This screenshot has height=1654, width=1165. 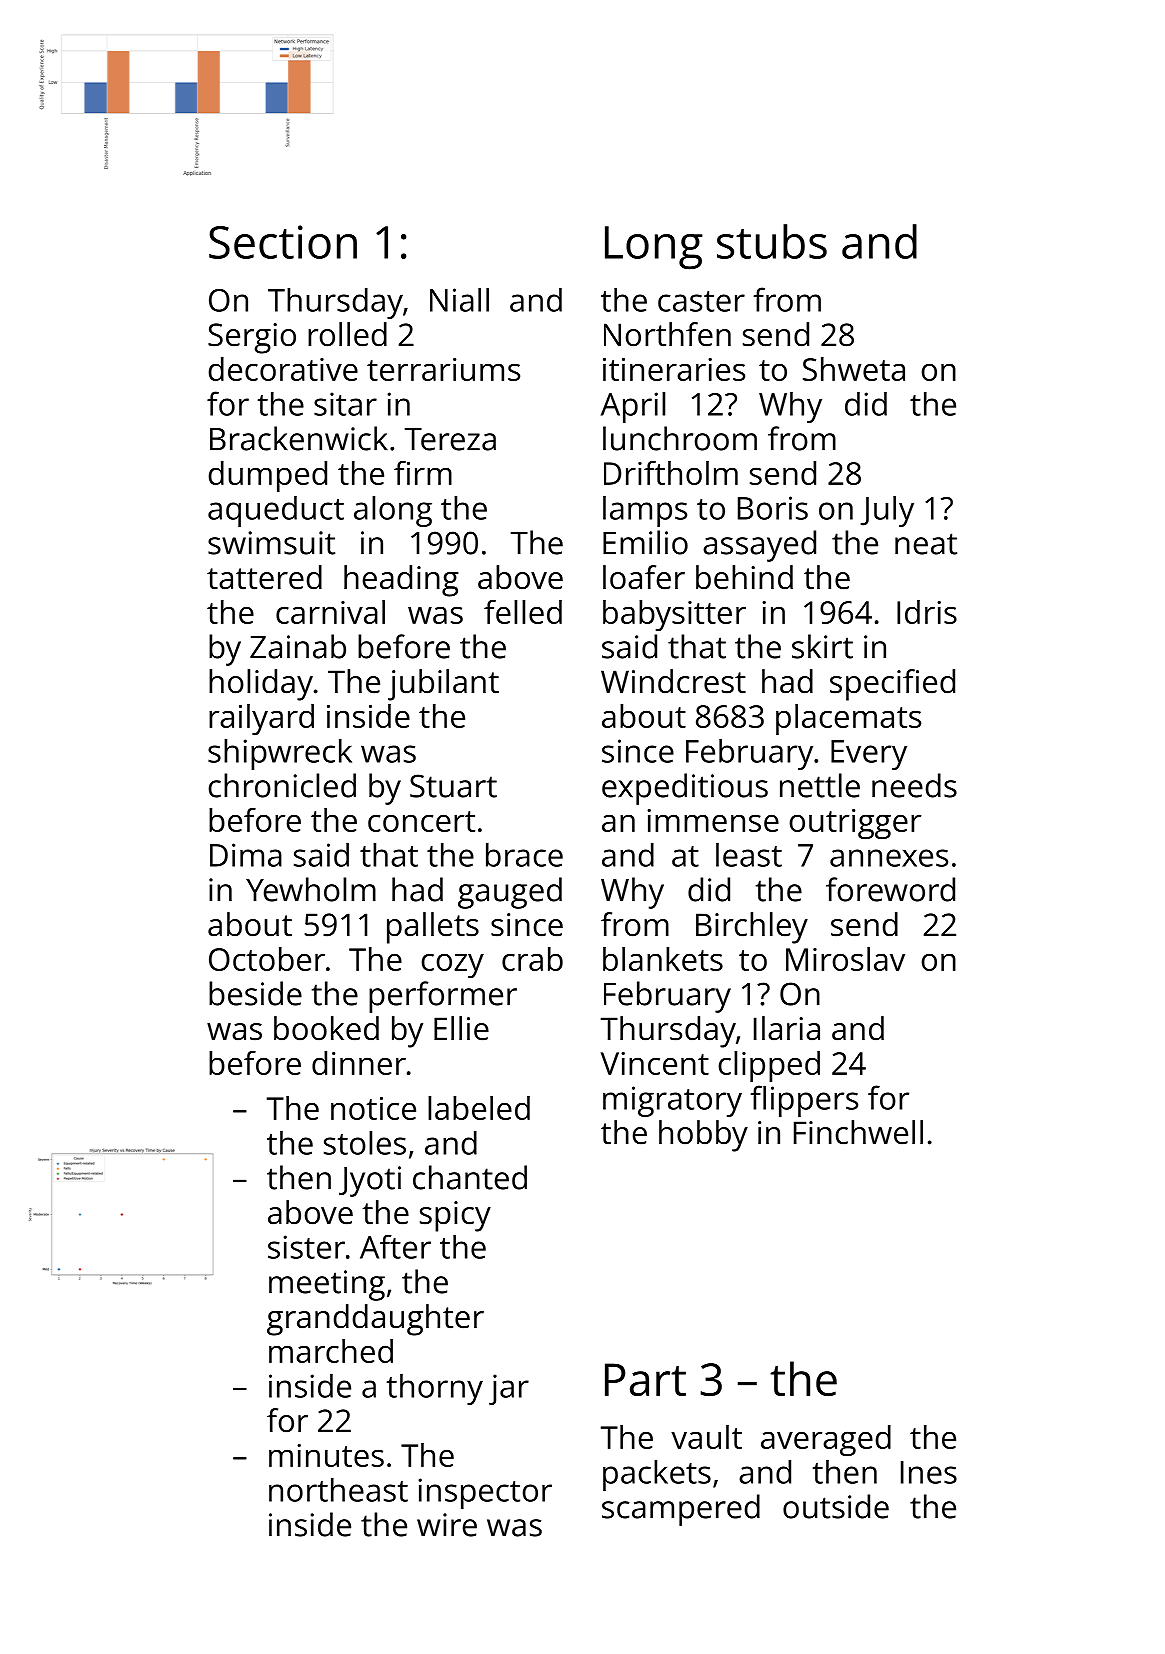 I want to click on felled, so click(x=523, y=612).
